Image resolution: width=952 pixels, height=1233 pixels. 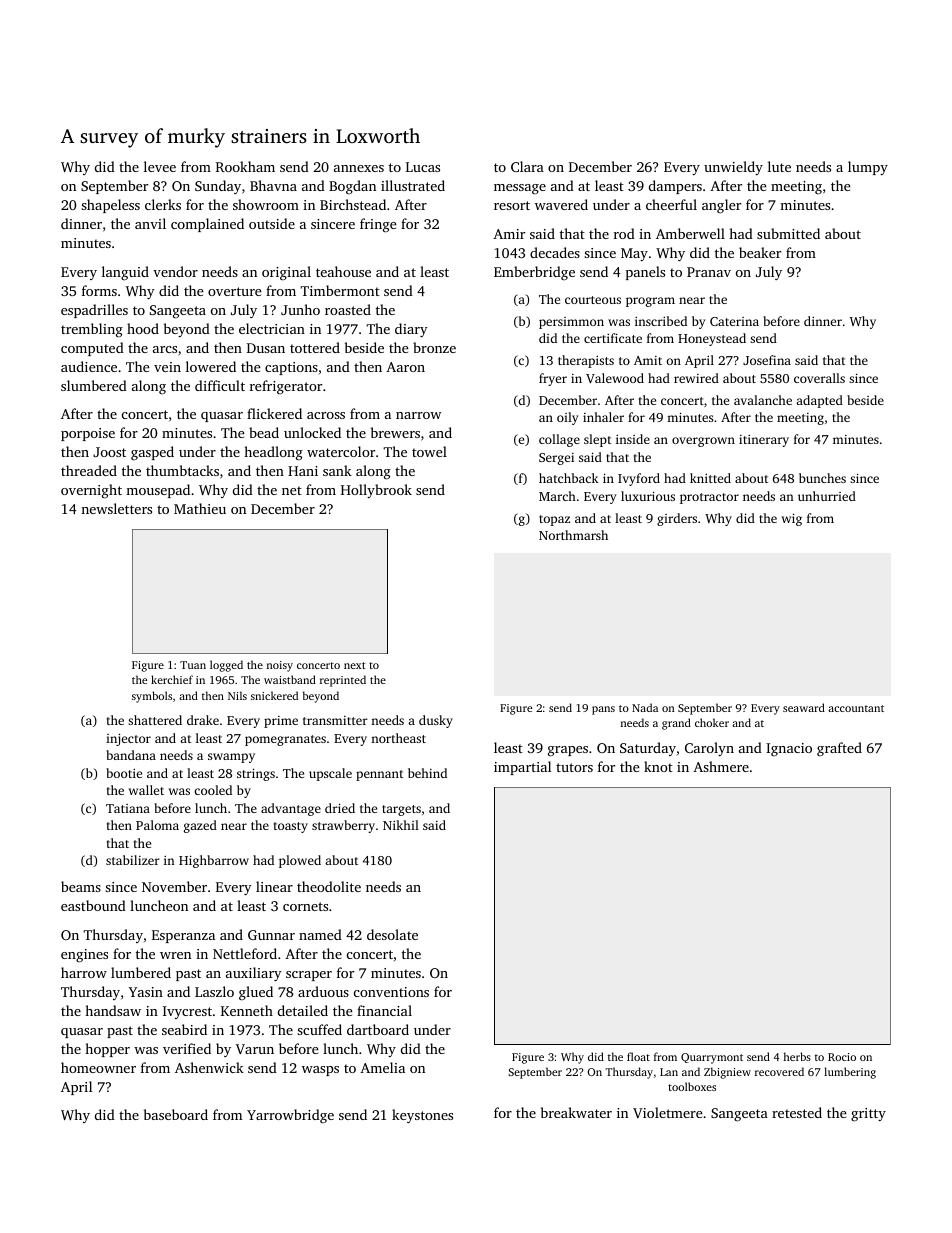 I want to click on shapeless, so click(x=110, y=206).
